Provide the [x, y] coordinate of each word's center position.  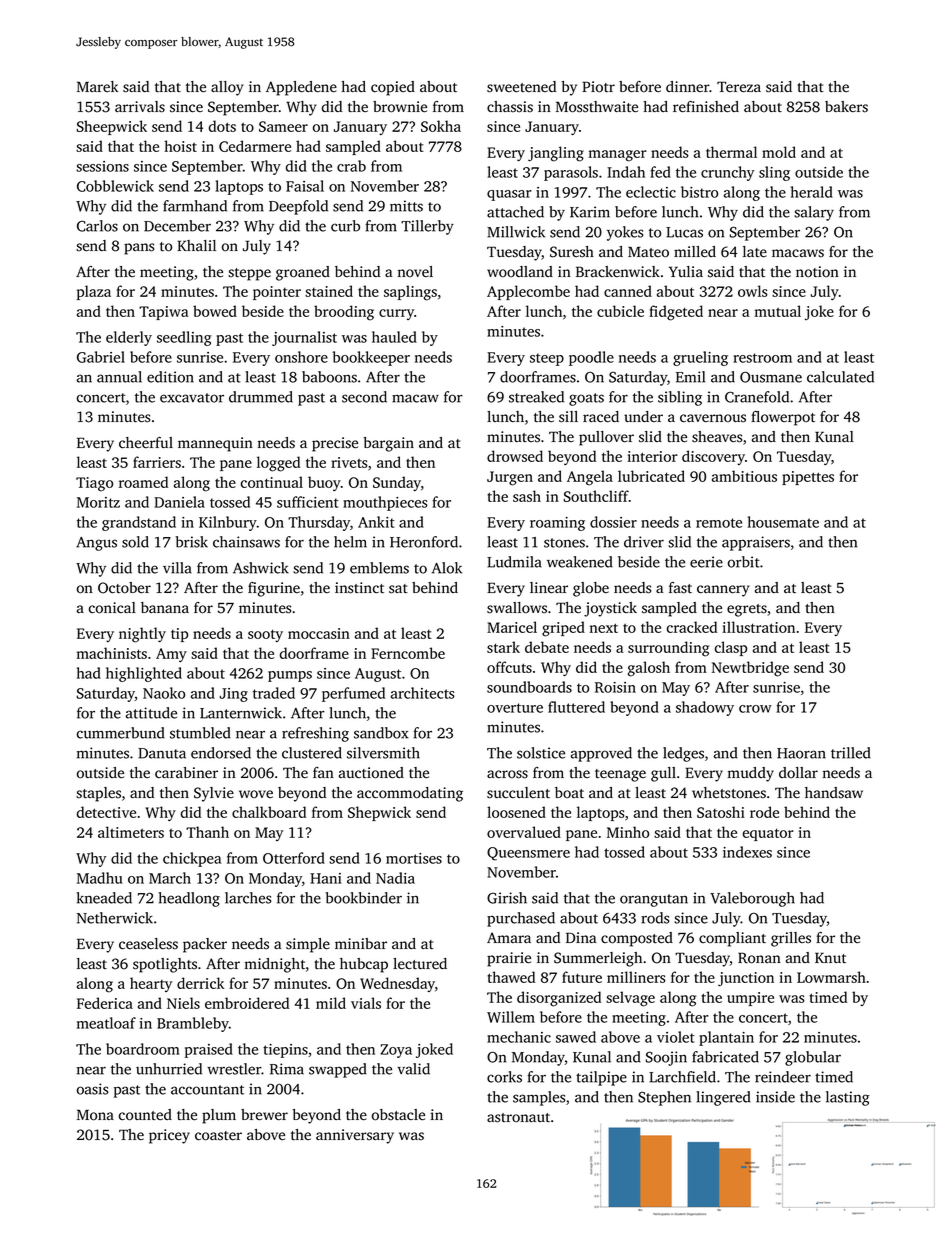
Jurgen [510, 478]
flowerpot [783, 418]
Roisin [615, 687]
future [582, 977]
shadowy [705, 708]
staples [98, 794]
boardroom [143, 1049]
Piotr [598, 87]
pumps [290, 676]
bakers [846, 107]
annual [119, 377]
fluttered [576, 707]
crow [755, 709]
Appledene [301, 88]
